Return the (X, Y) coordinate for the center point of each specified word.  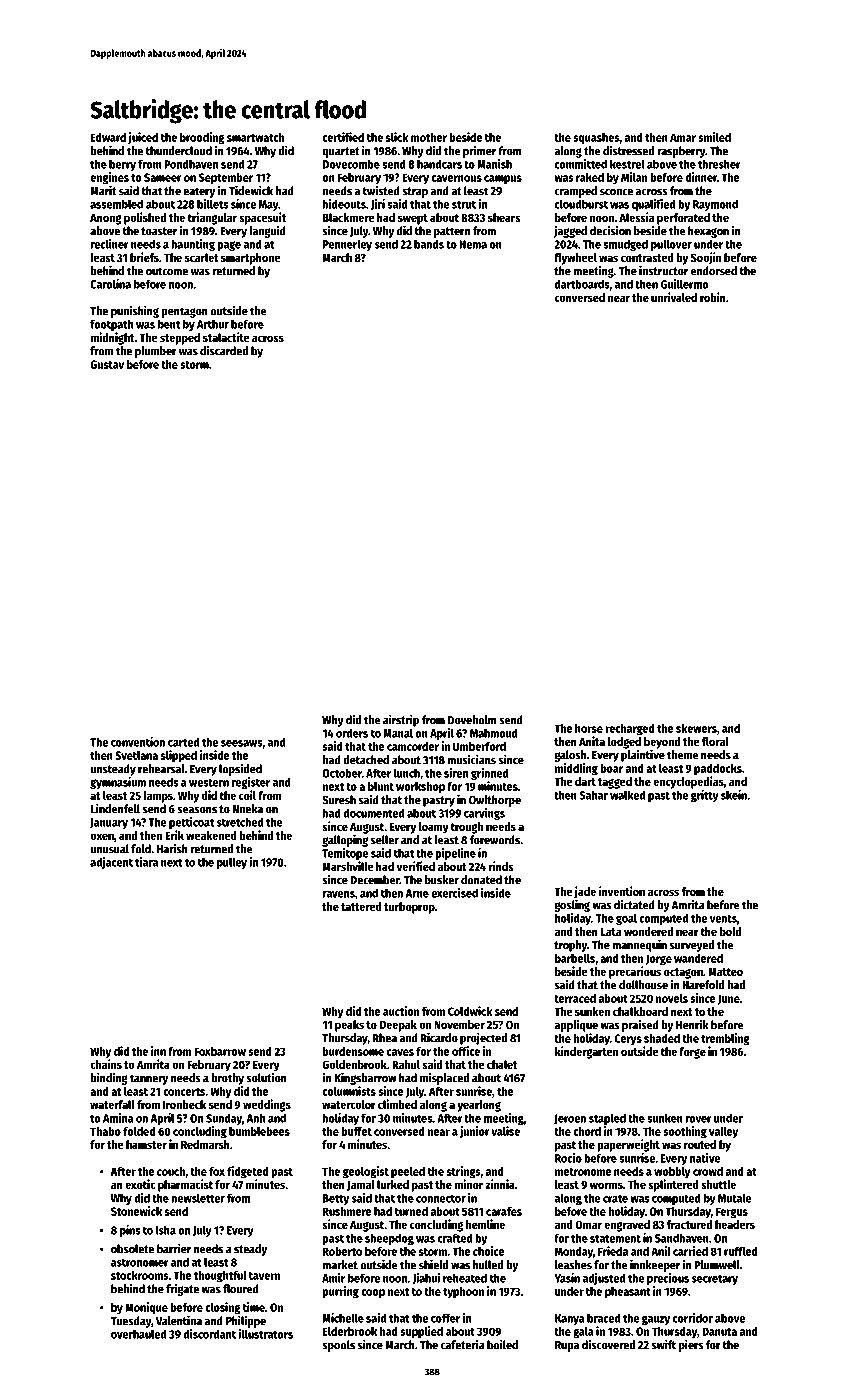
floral (715, 741)
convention (138, 742)
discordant (209, 1334)
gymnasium (118, 783)
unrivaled (674, 297)
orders (352, 733)
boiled (502, 1344)
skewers (696, 728)
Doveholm (472, 720)
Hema (473, 244)
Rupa (567, 1346)
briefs (144, 257)
